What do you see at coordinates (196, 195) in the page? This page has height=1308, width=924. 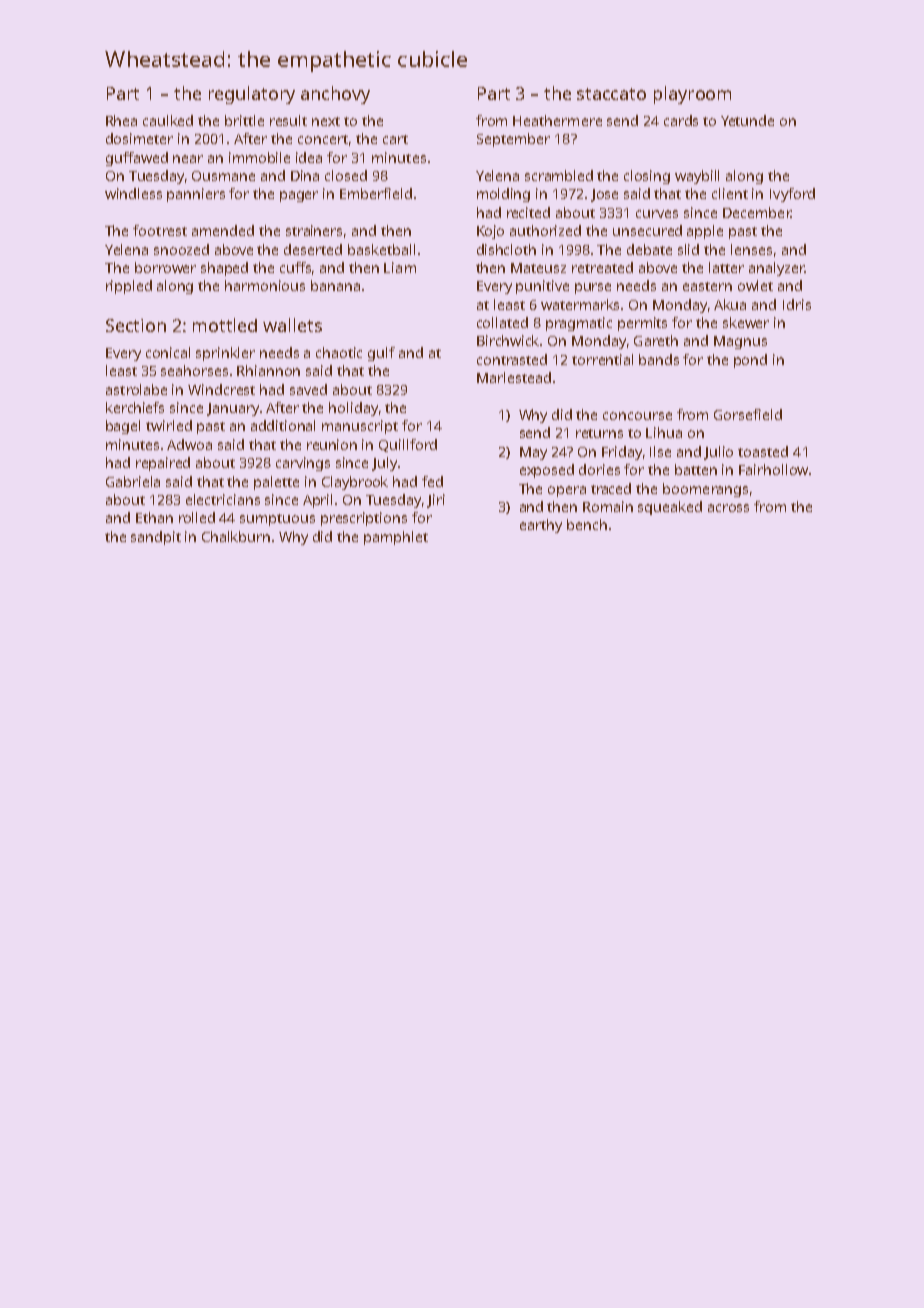 I see `panniers` at bounding box center [196, 195].
